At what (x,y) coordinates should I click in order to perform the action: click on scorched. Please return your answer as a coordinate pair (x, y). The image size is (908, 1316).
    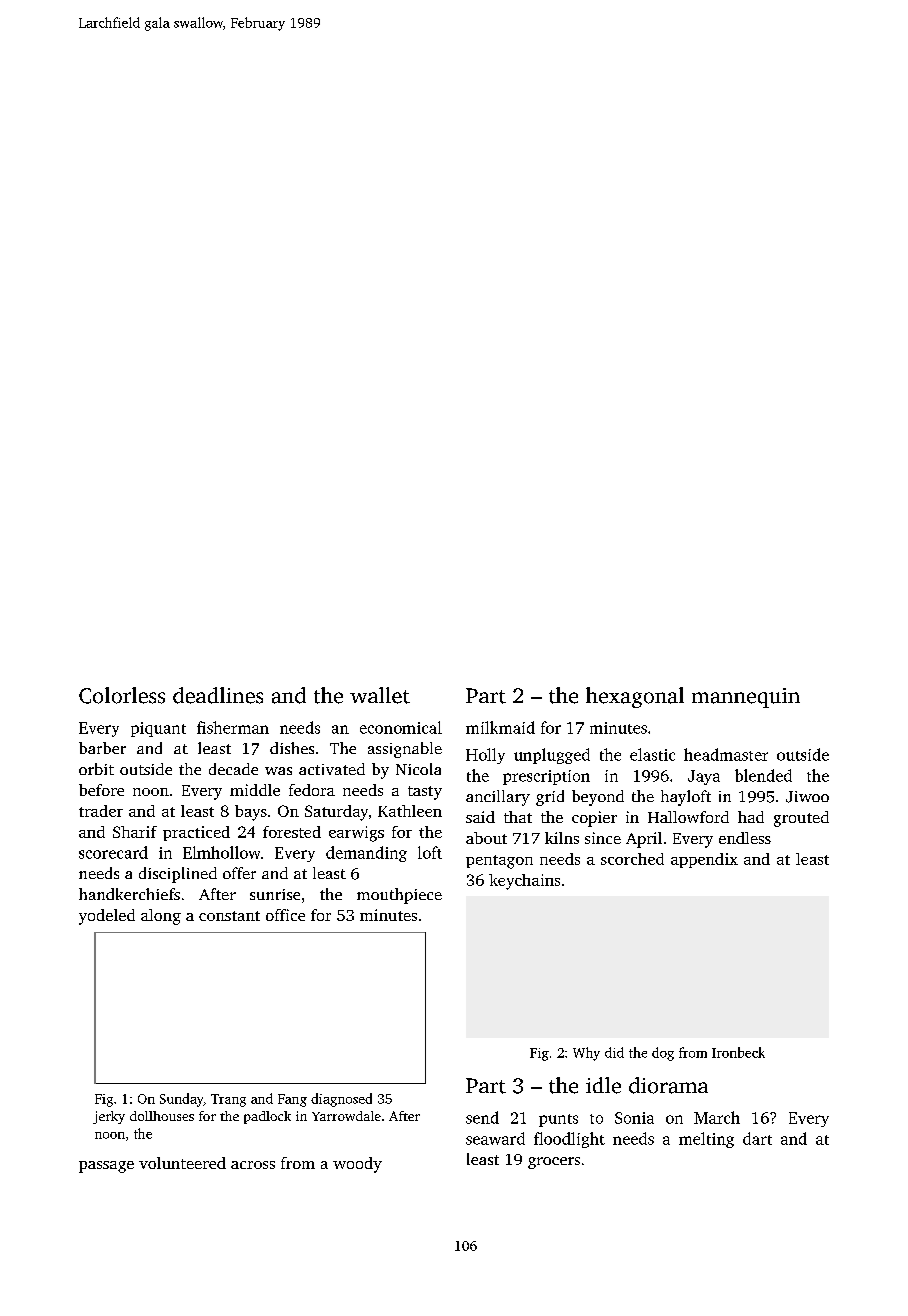
    Looking at the image, I should click on (632, 859).
